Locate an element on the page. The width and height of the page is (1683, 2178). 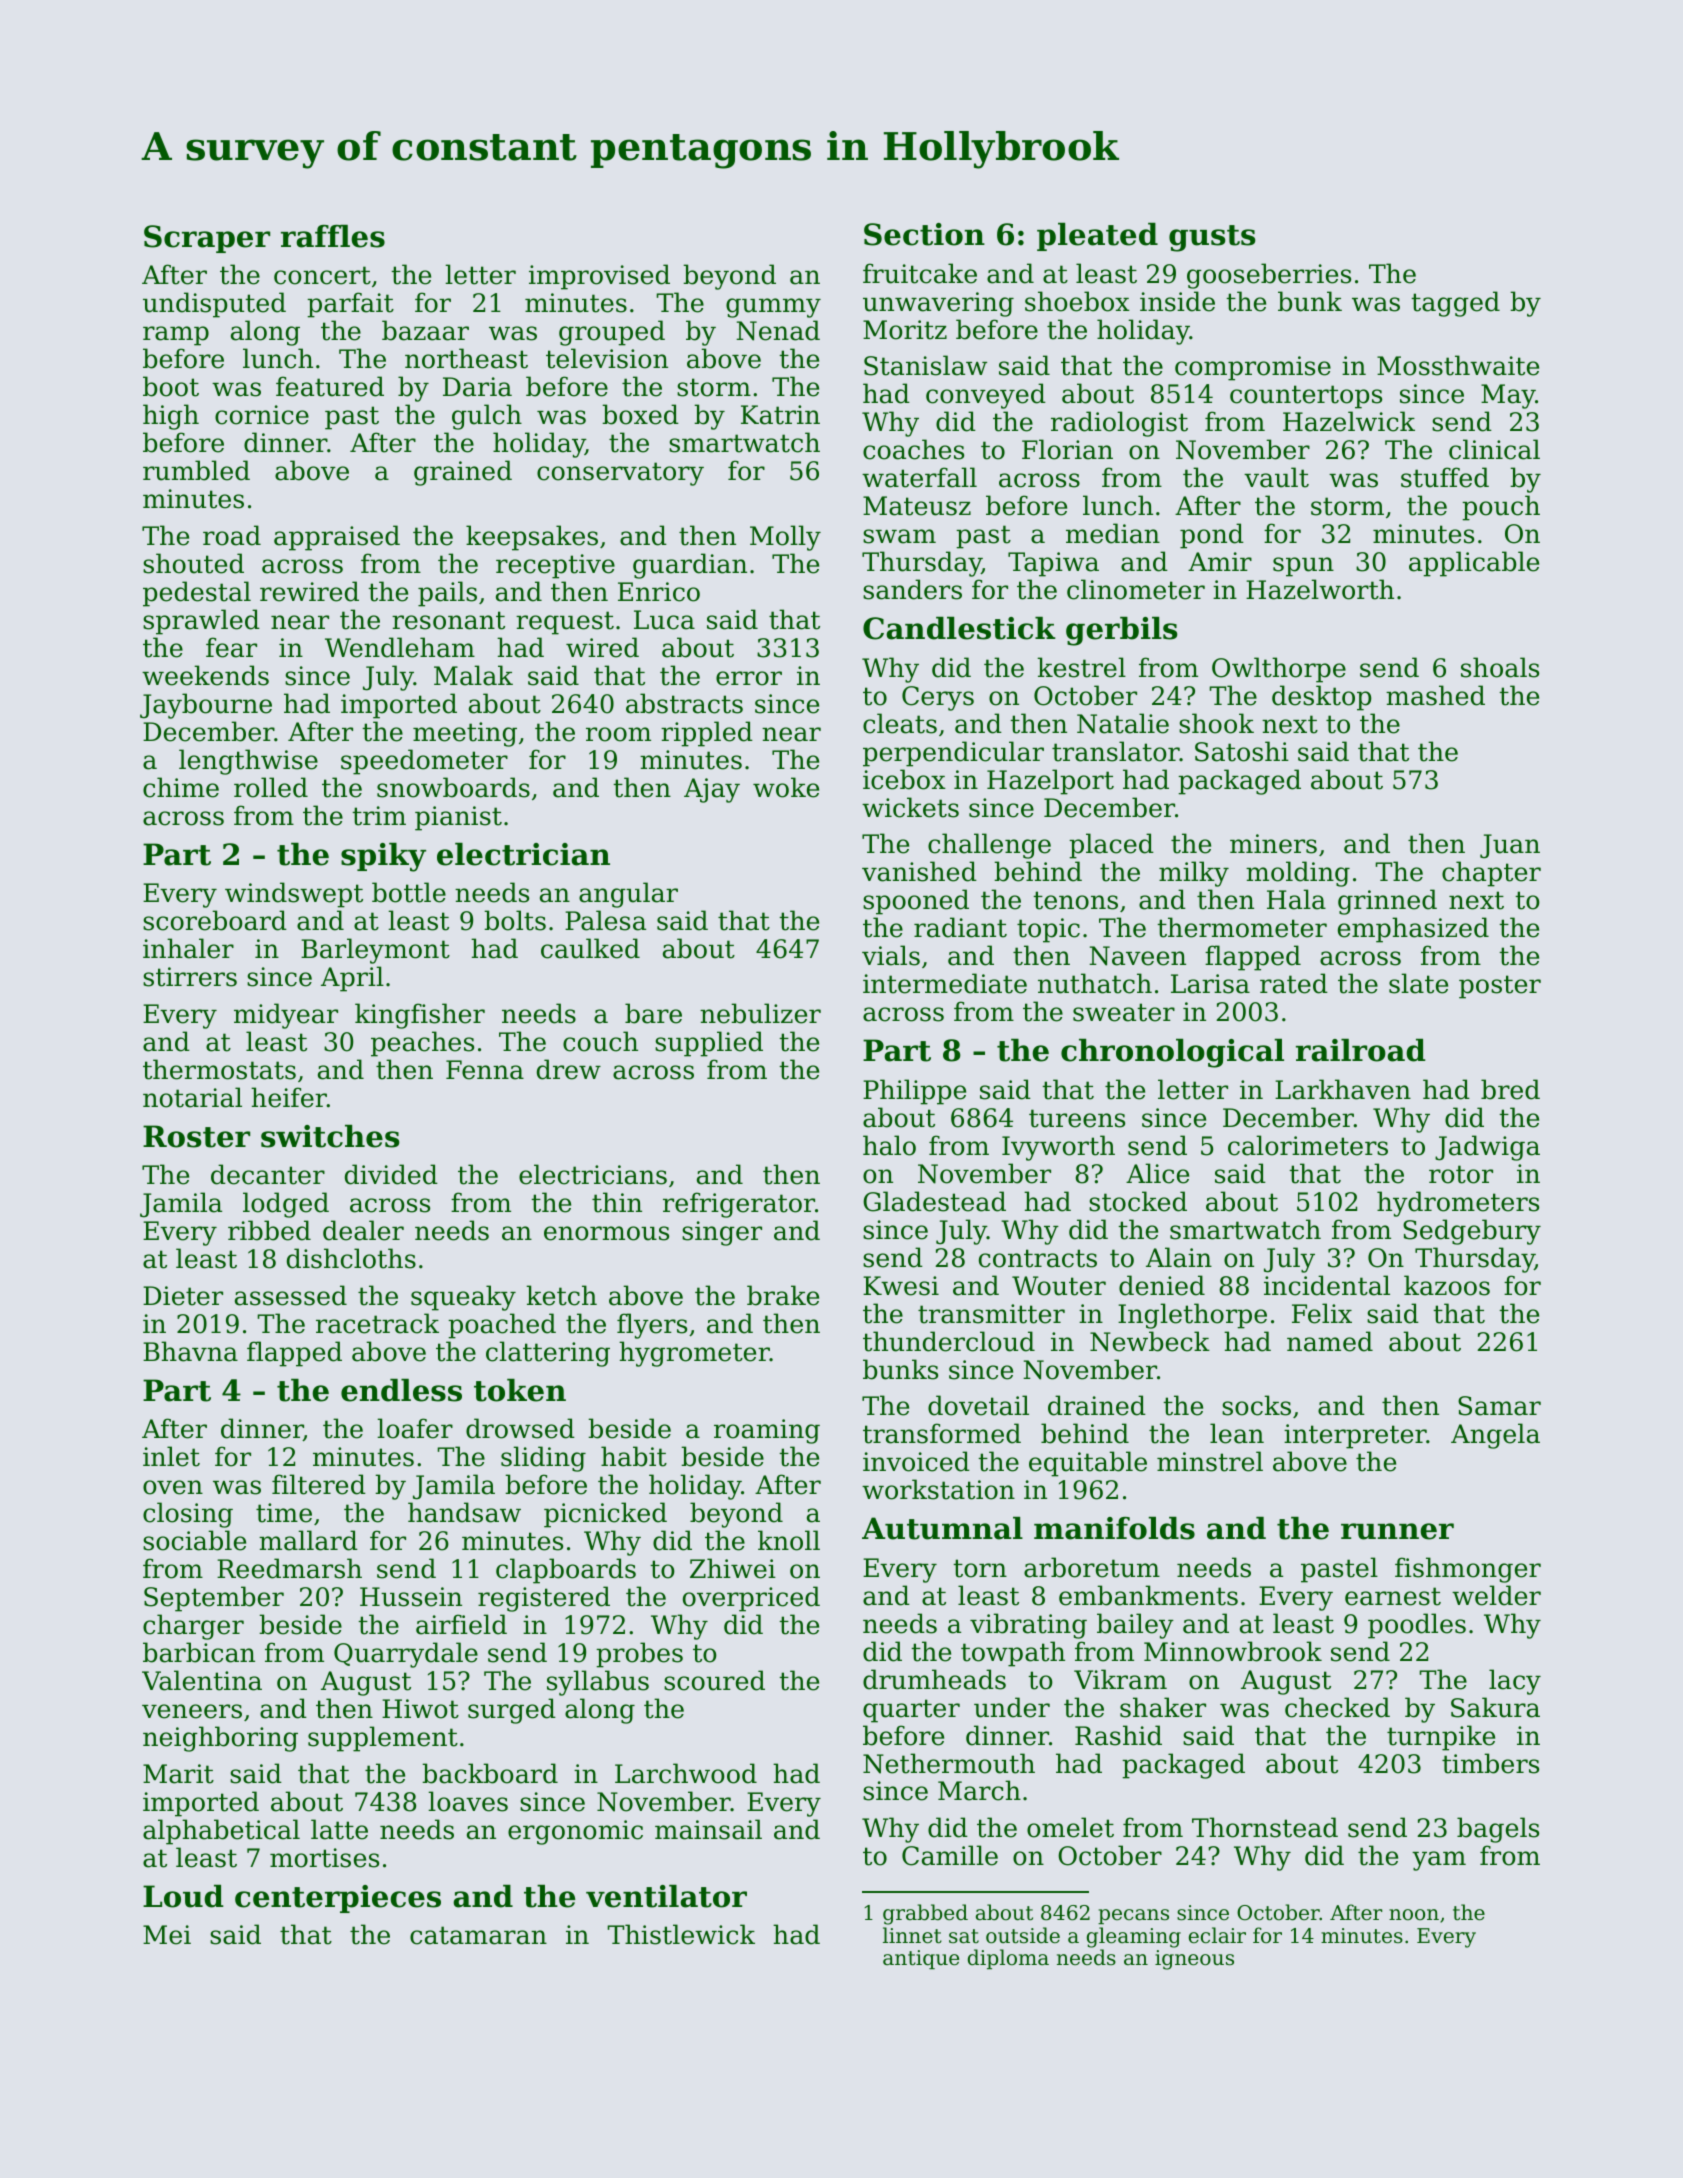
Katrin is located at coordinates (780, 415).
